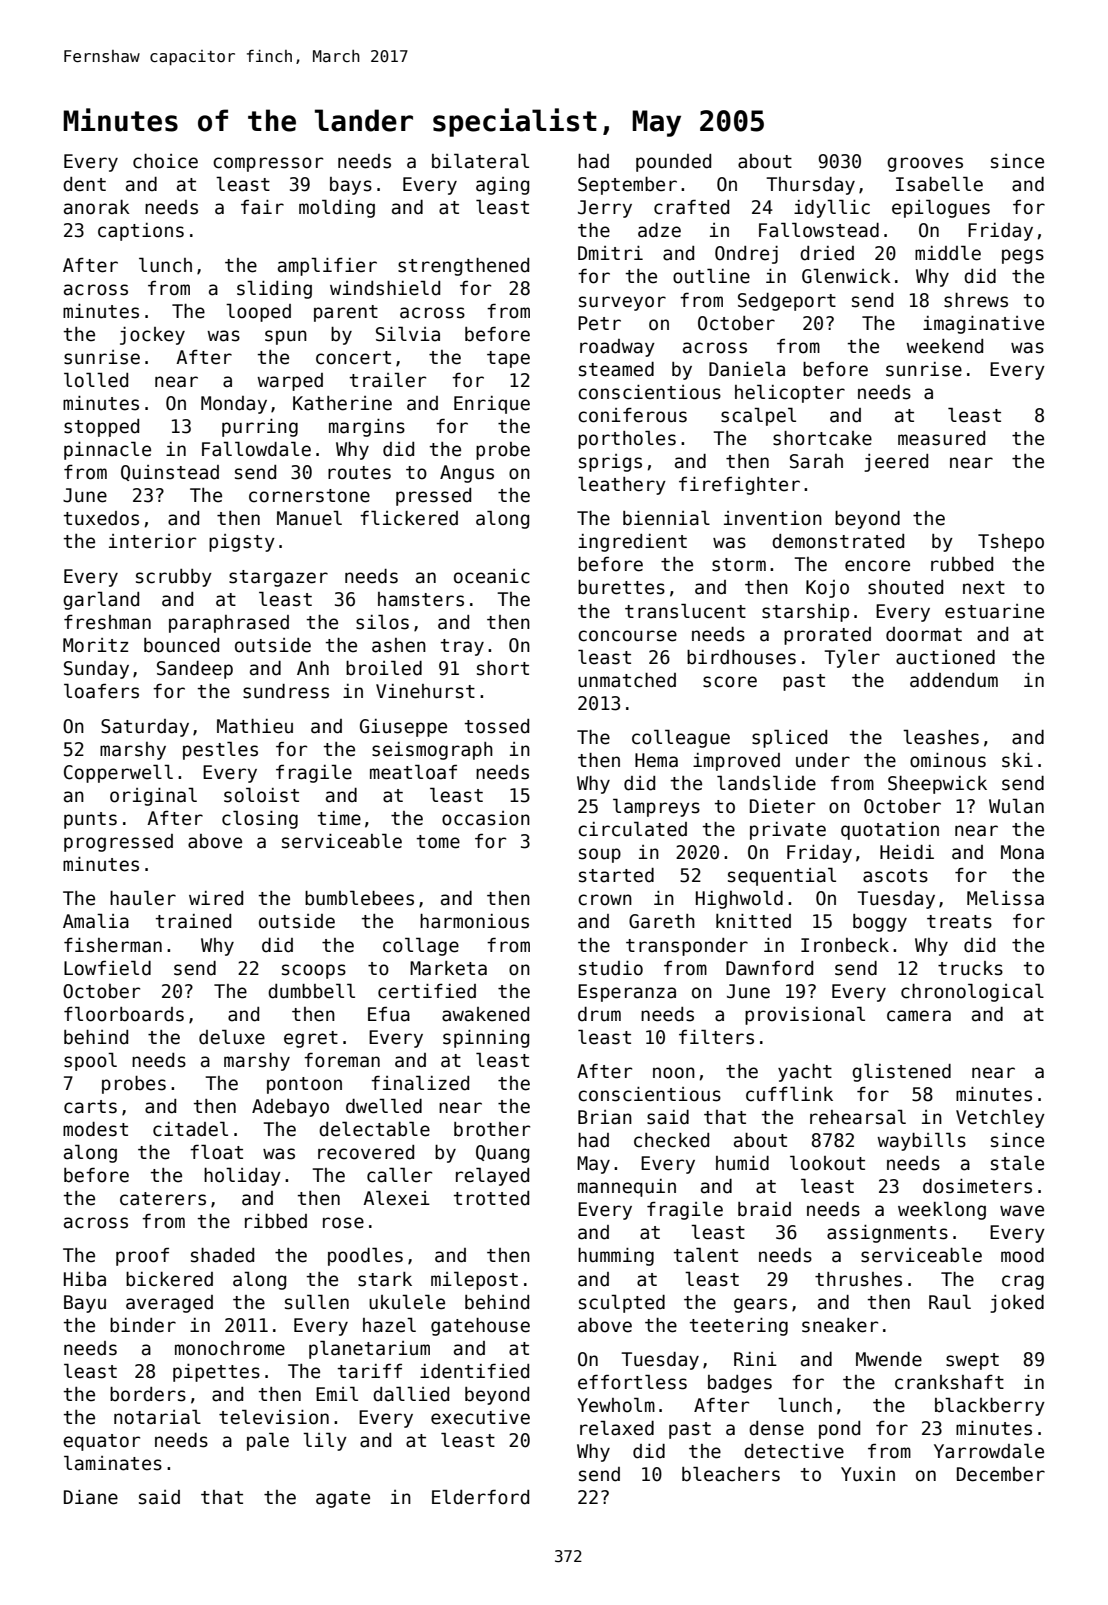  Describe the element at coordinates (96, 921) in the page. I see `Amalia` at that location.
